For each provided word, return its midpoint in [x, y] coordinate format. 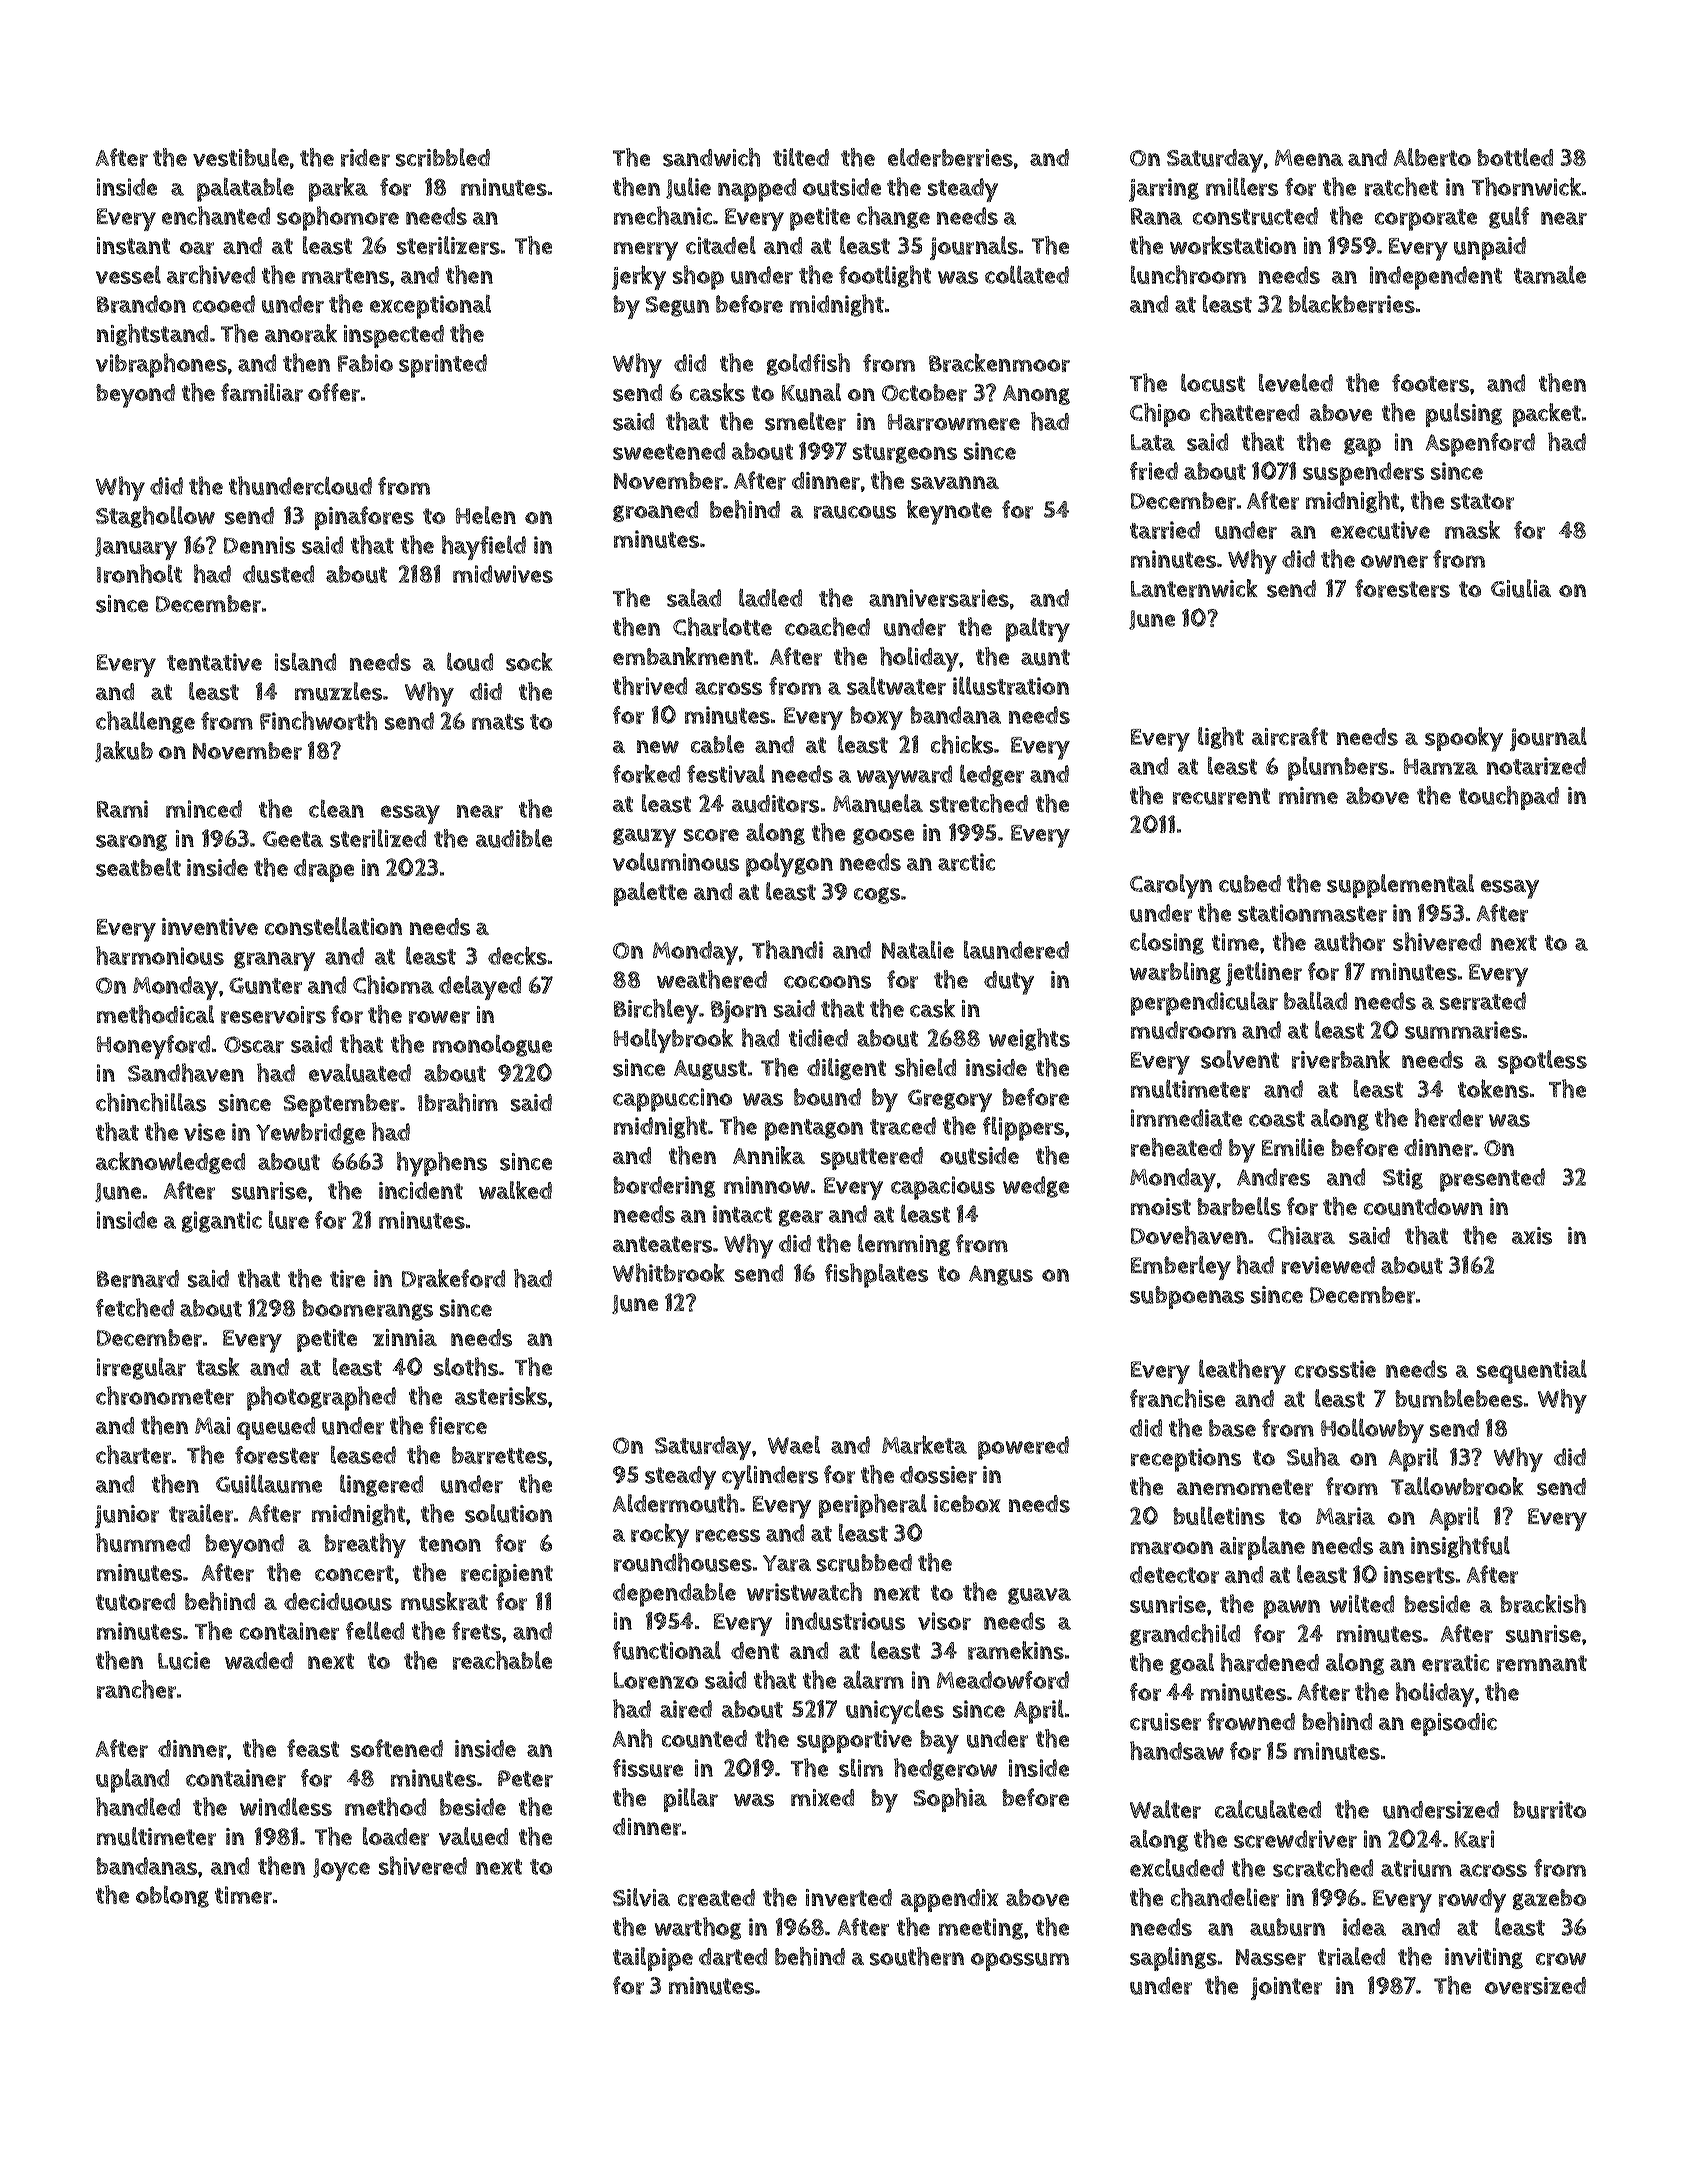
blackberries [1352, 303]
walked [515, 1190]
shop [698, 277]
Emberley [1181, 1267]
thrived [650, 685]
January [136, 548]
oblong [172, 1897]
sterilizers [448, 245]
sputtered [872, 1158]
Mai [212, 1425]
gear [801, 1218]
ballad [1315, 1001]
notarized [1536, 766]
